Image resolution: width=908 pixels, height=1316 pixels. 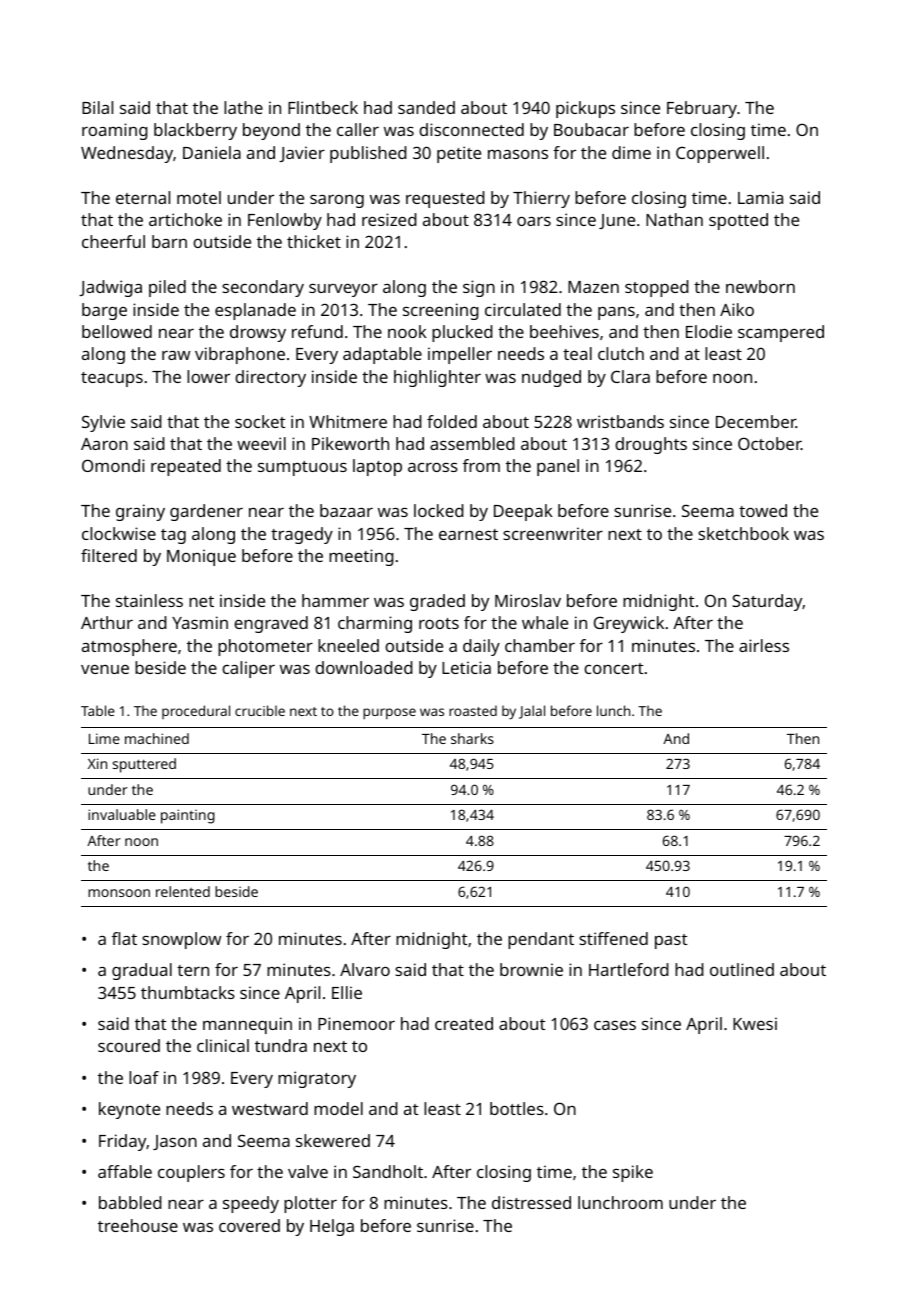 I want to click on loaf, so click(x=144, y=1077).
